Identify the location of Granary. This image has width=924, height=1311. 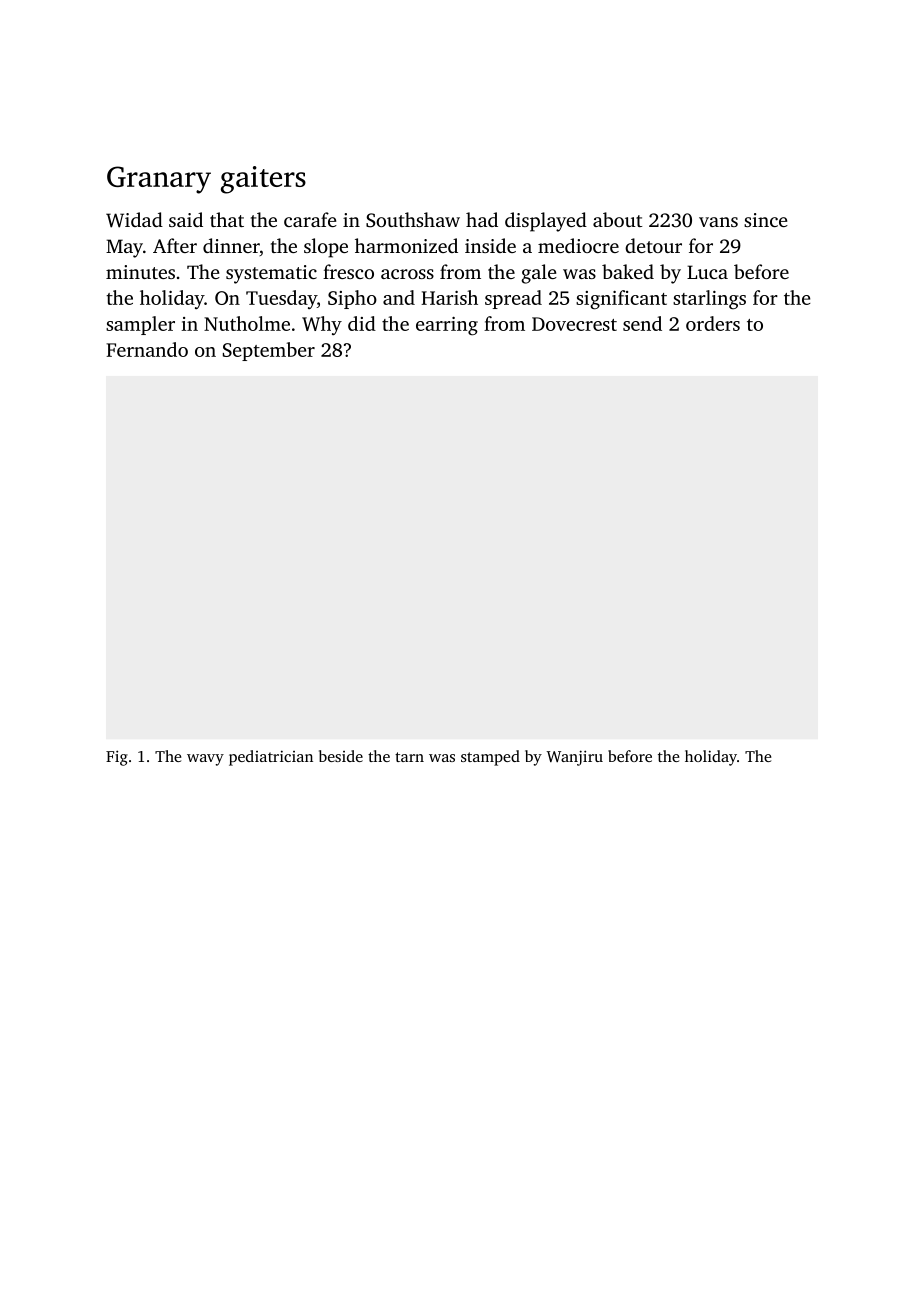
(159, 180).
